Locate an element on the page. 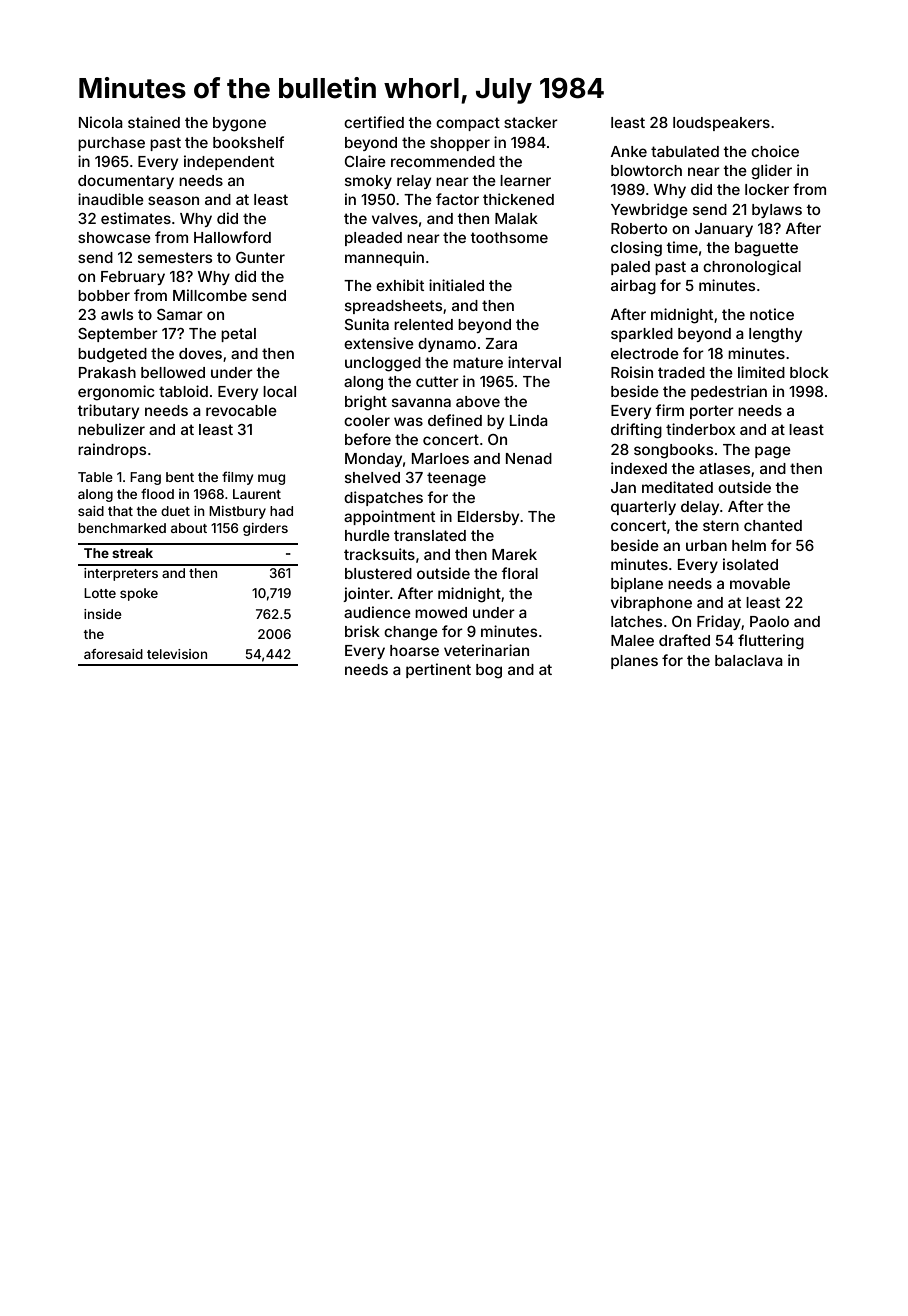 The height and width of the page is (1316, 908). that is located at coordinates (120, 511).
